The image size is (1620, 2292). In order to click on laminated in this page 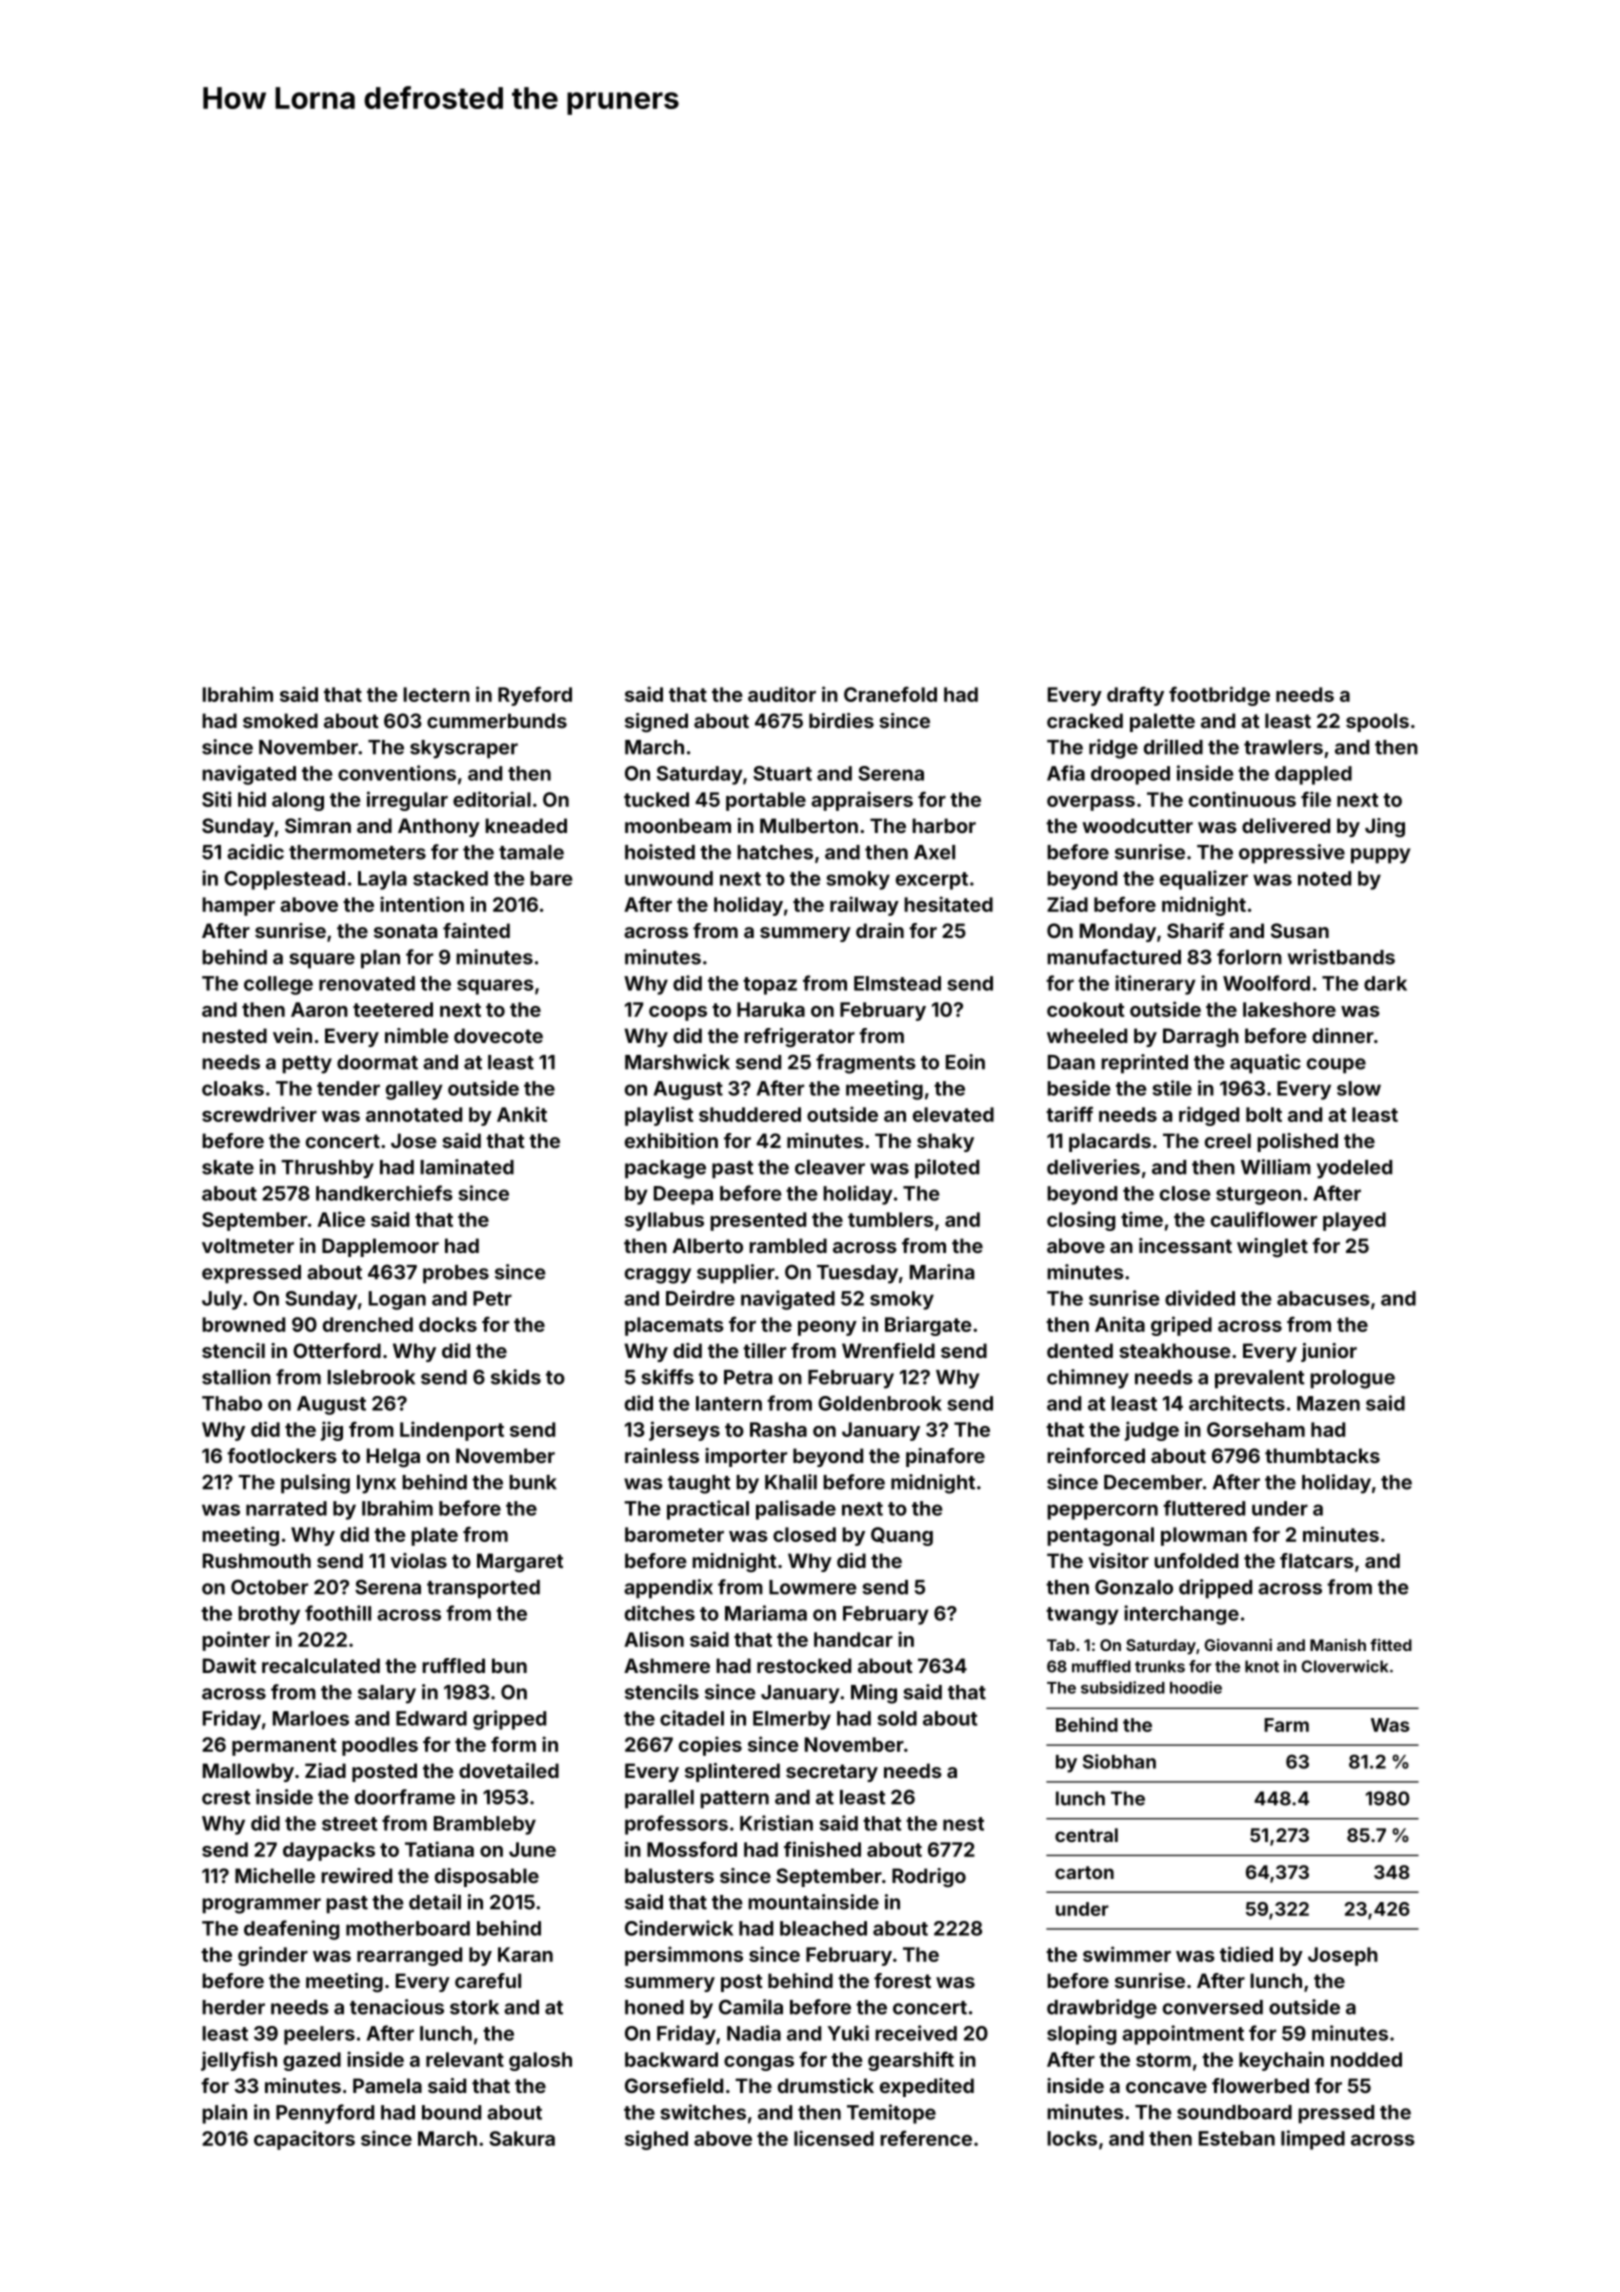, I will do `click(467, 1167)`.
